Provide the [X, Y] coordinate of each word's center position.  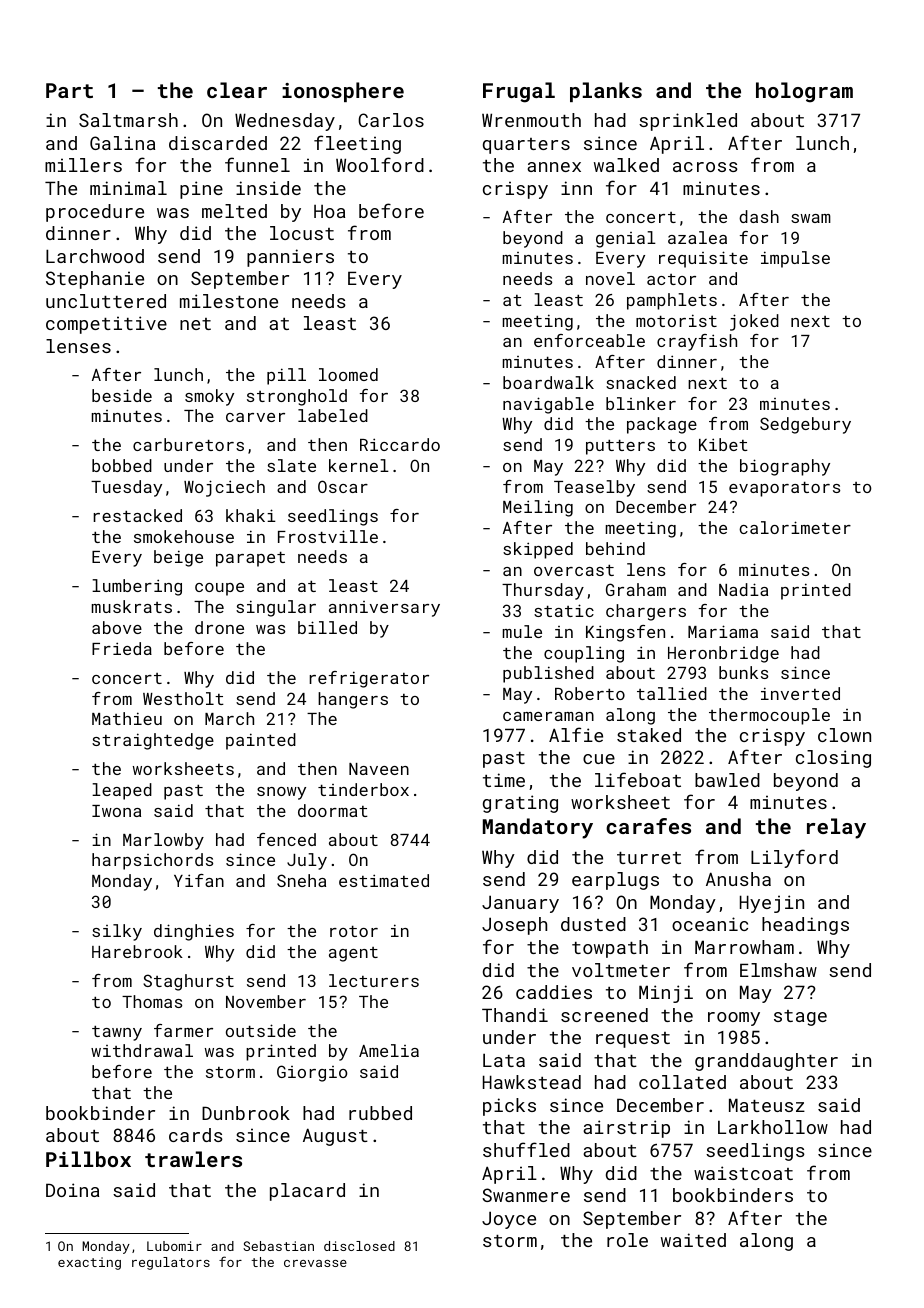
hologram [804, 92]
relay [836, 828]
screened [604, 1015]
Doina [72, 1190]
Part [69, 90]
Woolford [380, 164]
